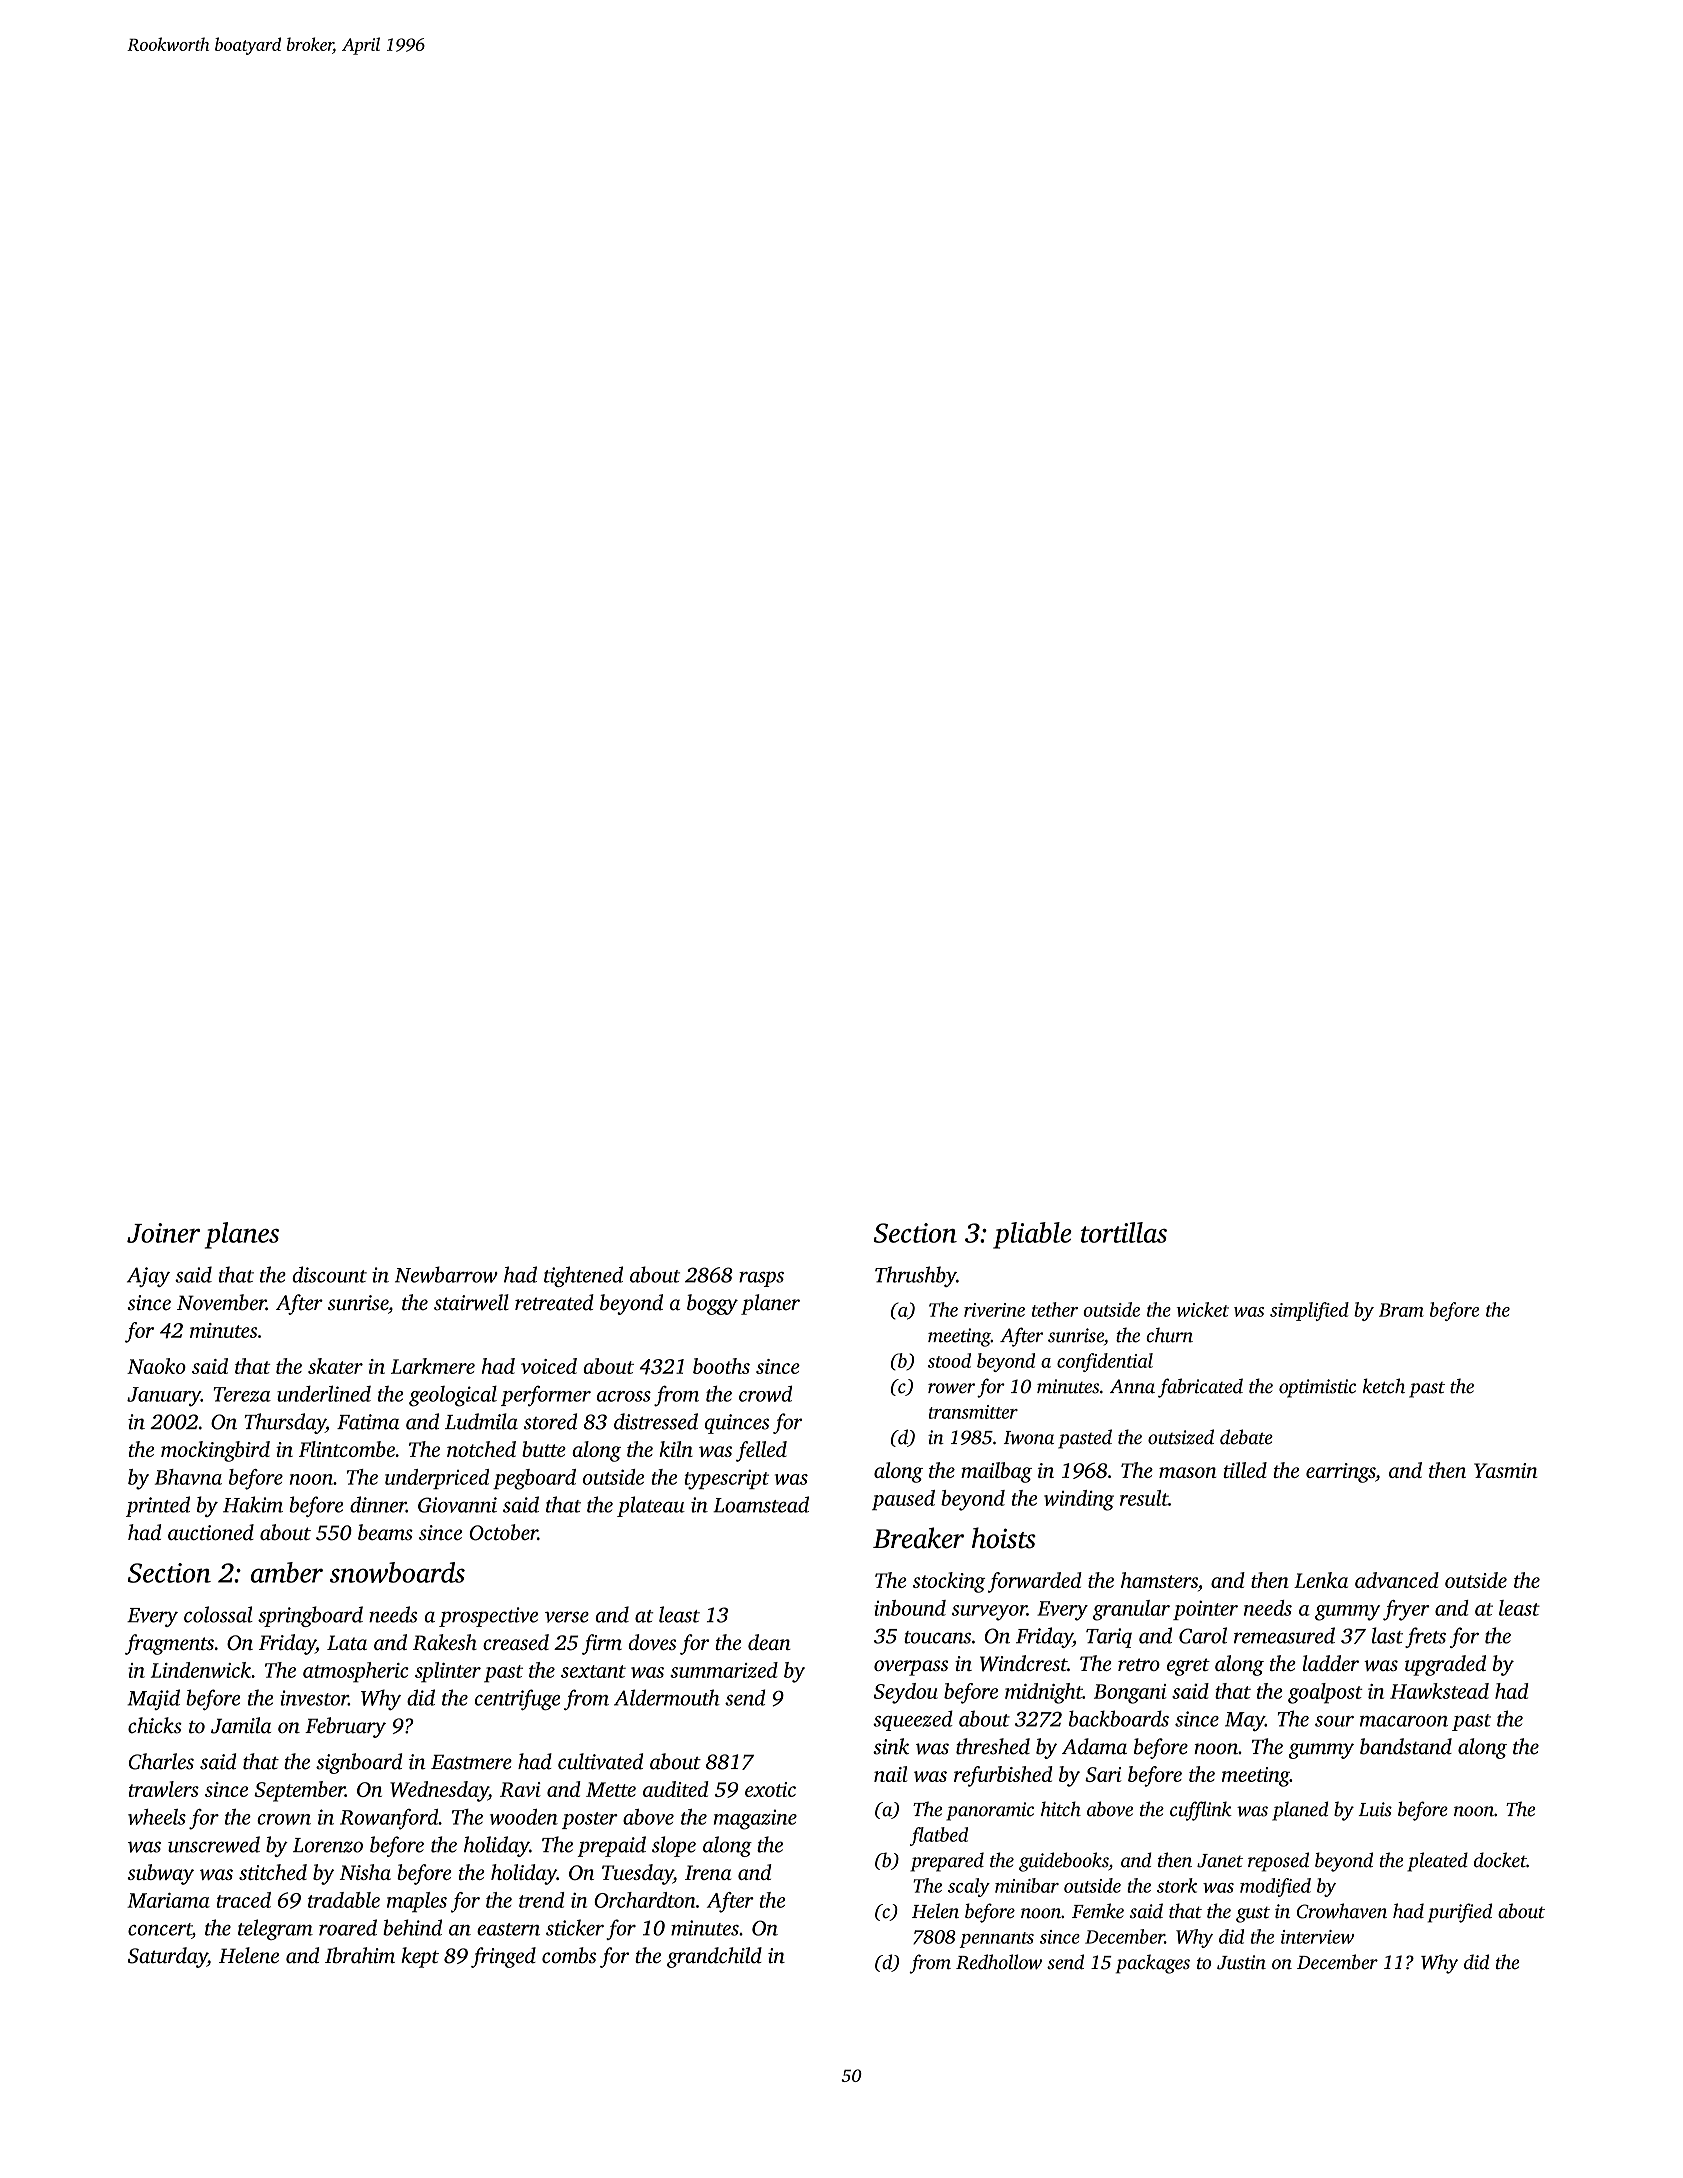  What do you see at coordinates (1124, 1232) in the page?
I see `tortillas` at bounding box center [1124, 1232].
